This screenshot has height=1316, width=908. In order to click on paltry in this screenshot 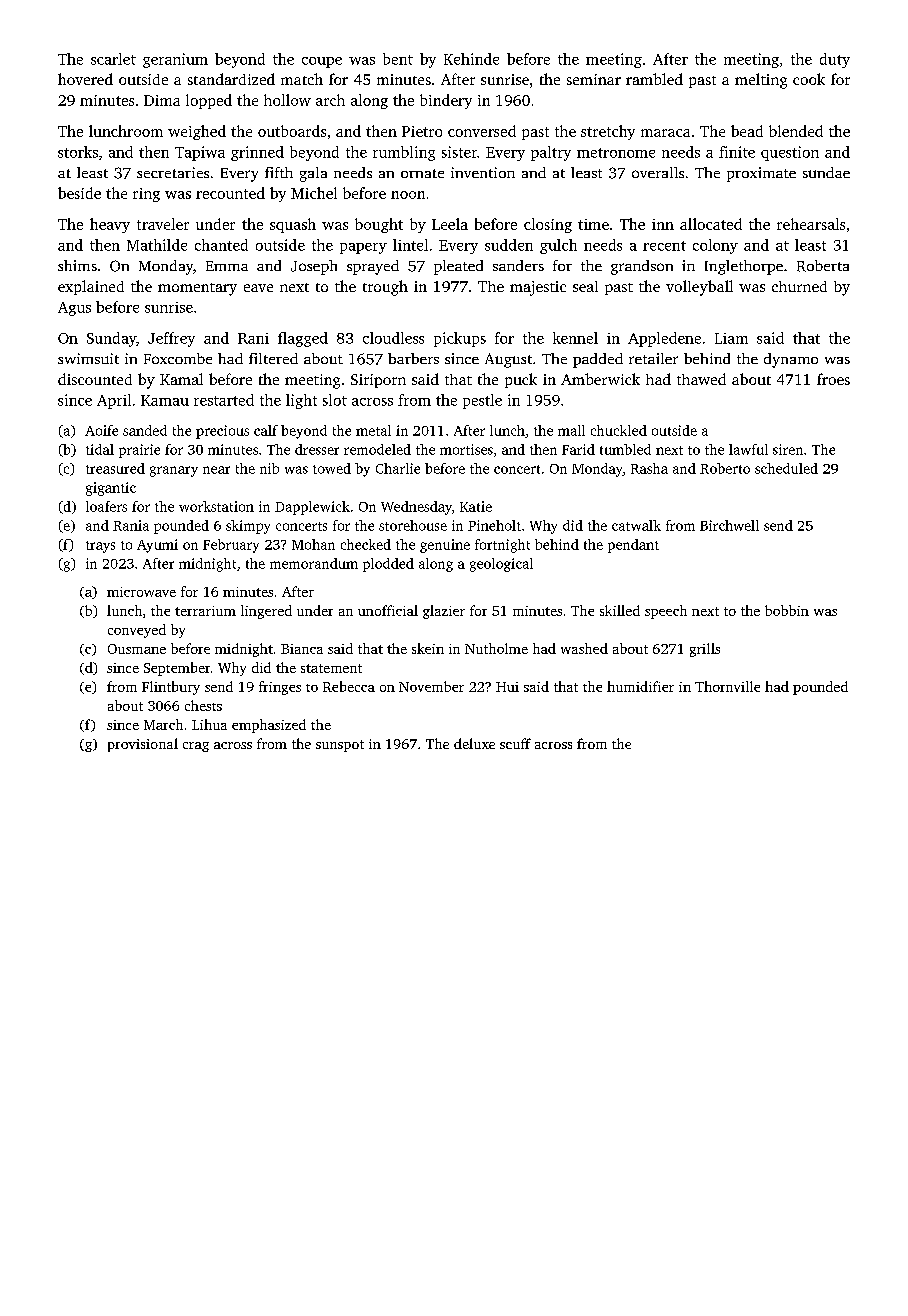, I will do `click(551, 153)`.
